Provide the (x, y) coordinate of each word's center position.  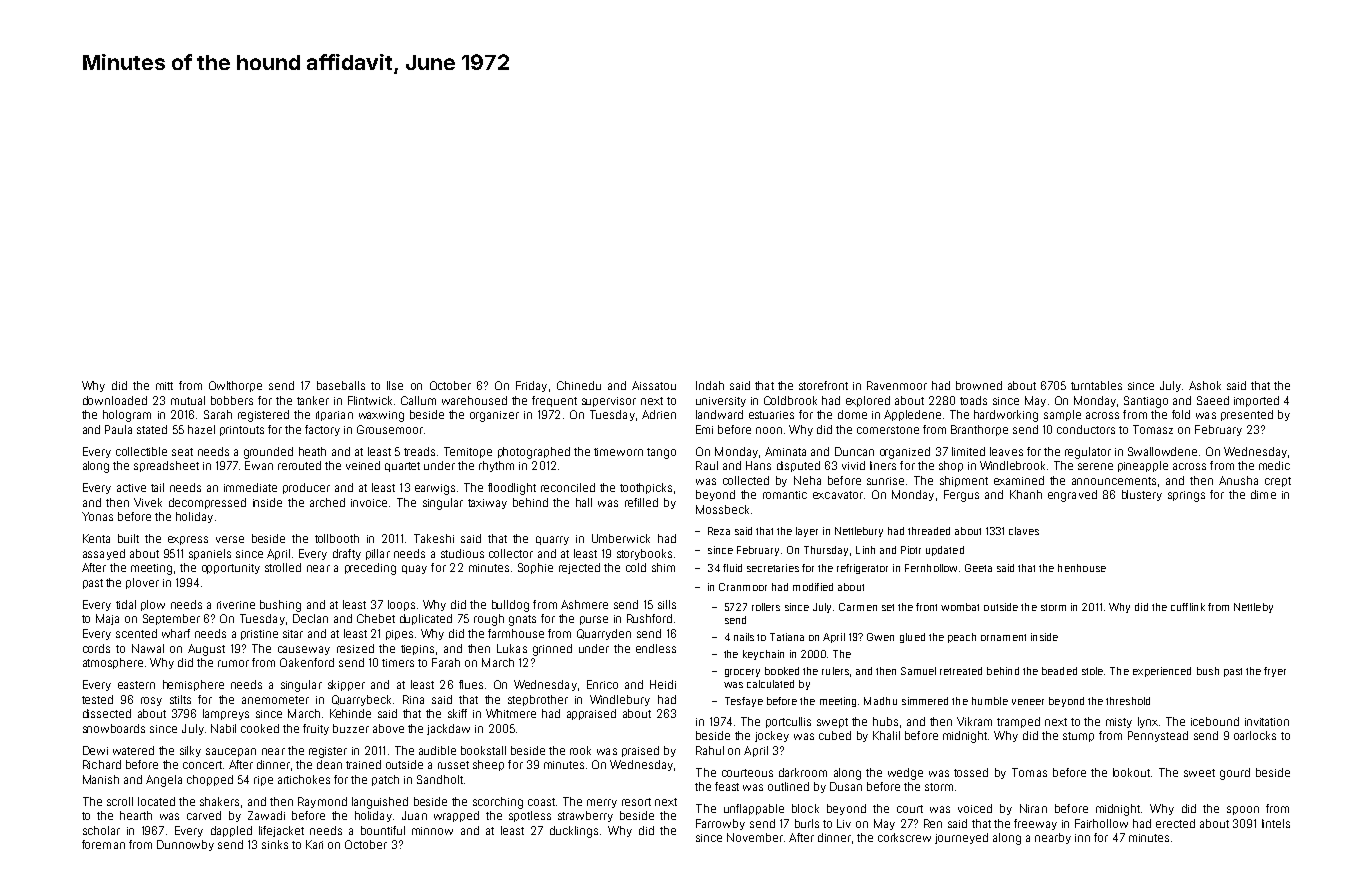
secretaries (773, 568)
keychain (763, 655)
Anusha (1238, 480)
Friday (531, 386)
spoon (1243, 810)
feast (727, 786)
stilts (180, 699)
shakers (219, 801)
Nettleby (1253, 608)
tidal (126, 604)
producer (306, 488)
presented (1247, 415)
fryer (1275, 672)
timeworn (618, 452)
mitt (164, 386)
